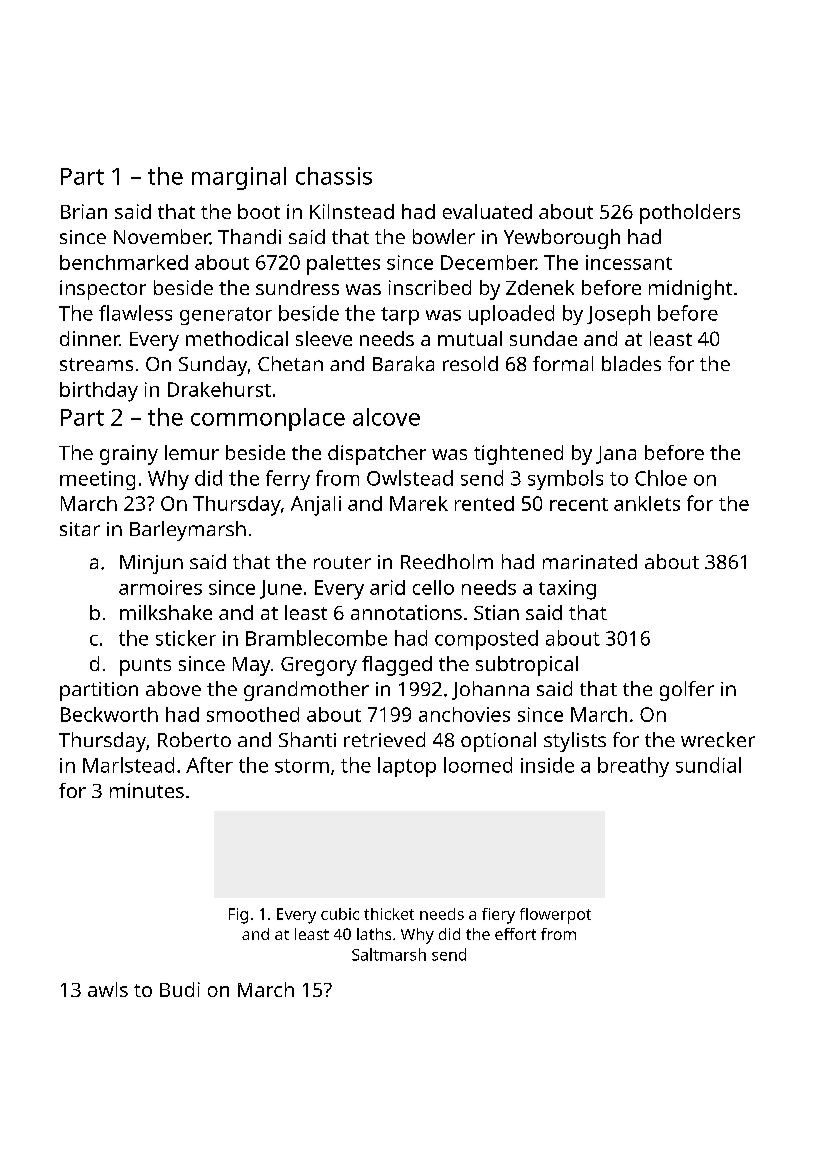 The image size is (819, 1162). I want to click on Saltmarsh, so click(389, 954).
